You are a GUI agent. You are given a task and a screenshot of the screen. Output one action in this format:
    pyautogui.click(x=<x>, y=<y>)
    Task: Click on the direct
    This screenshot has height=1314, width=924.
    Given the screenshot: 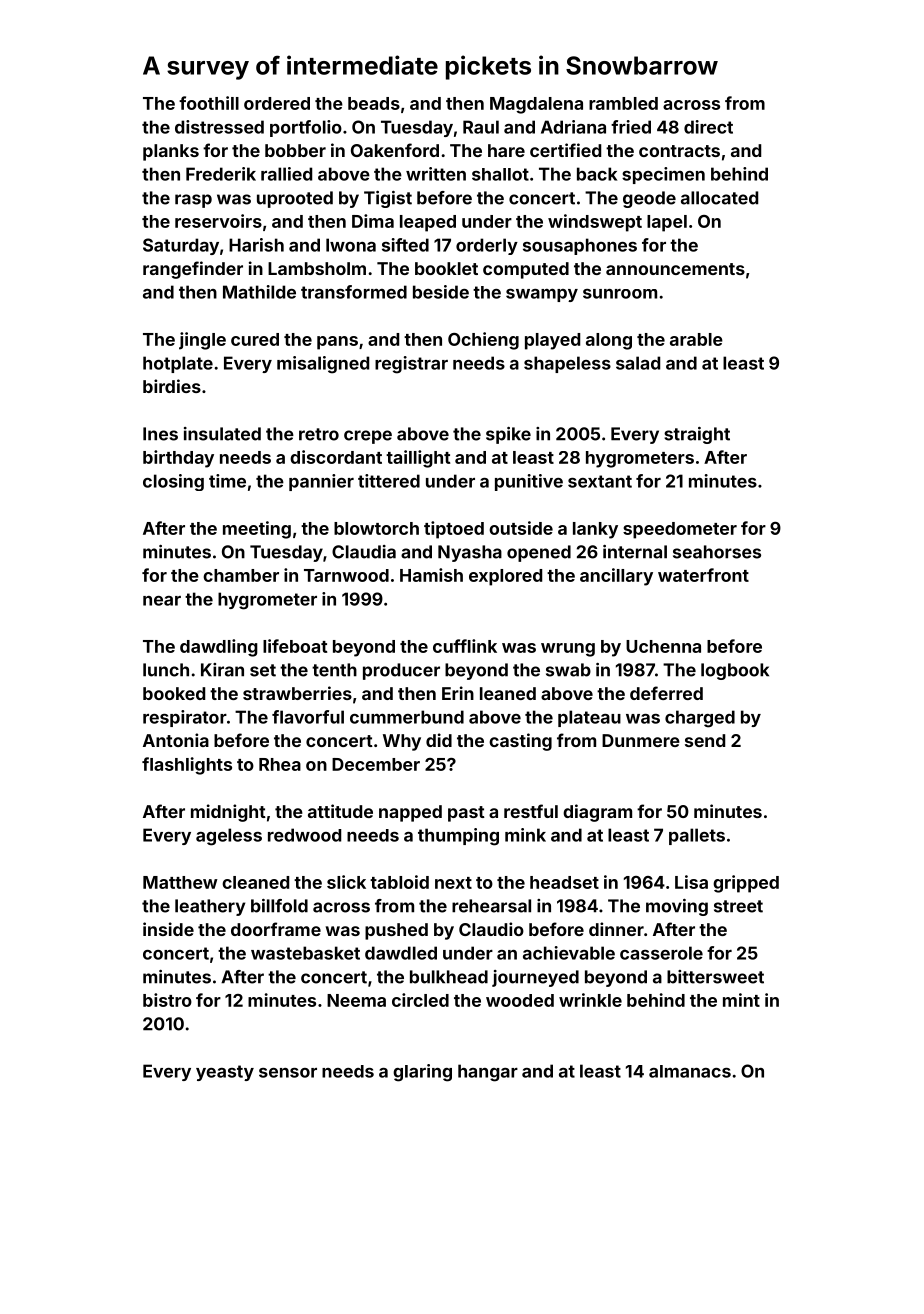 What is the action you would take?
    pyautogui.click(x=708, y=127)
